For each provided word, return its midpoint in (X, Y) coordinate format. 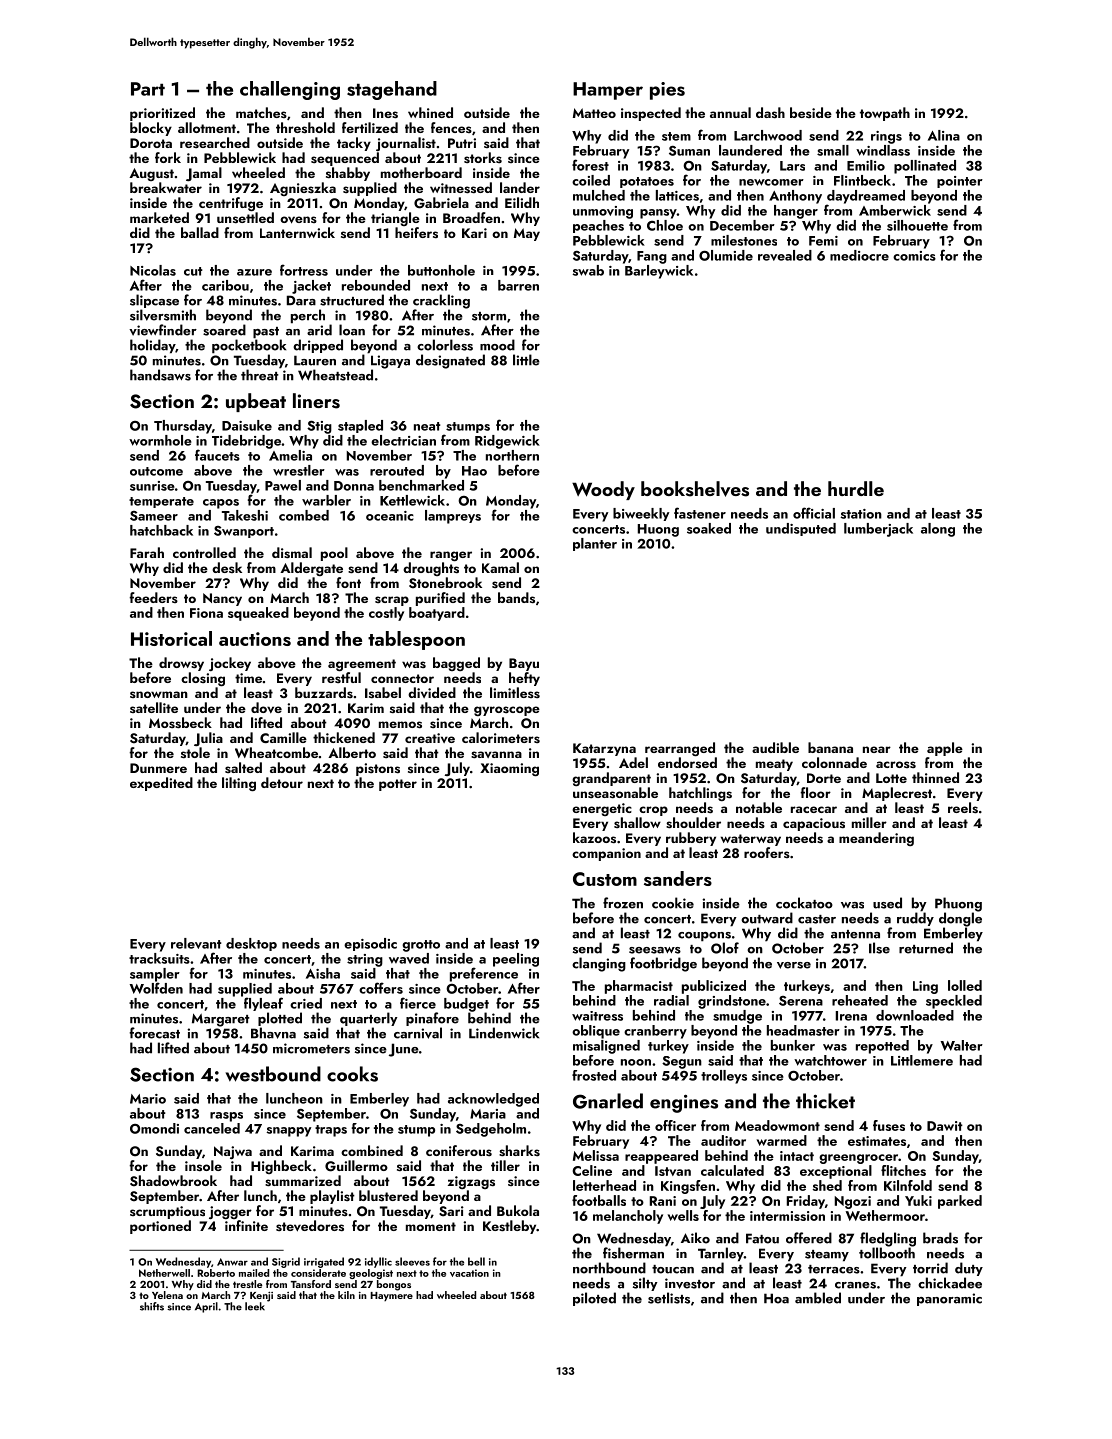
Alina (944, 135)
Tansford (311, 1284)
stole (195, 752)
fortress (304, 270)
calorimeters (501, 737)
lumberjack (878, 530)
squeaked (258, 614)
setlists (669, 1298)
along (938, 530)
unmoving (603, 212)
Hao (474, 471)
